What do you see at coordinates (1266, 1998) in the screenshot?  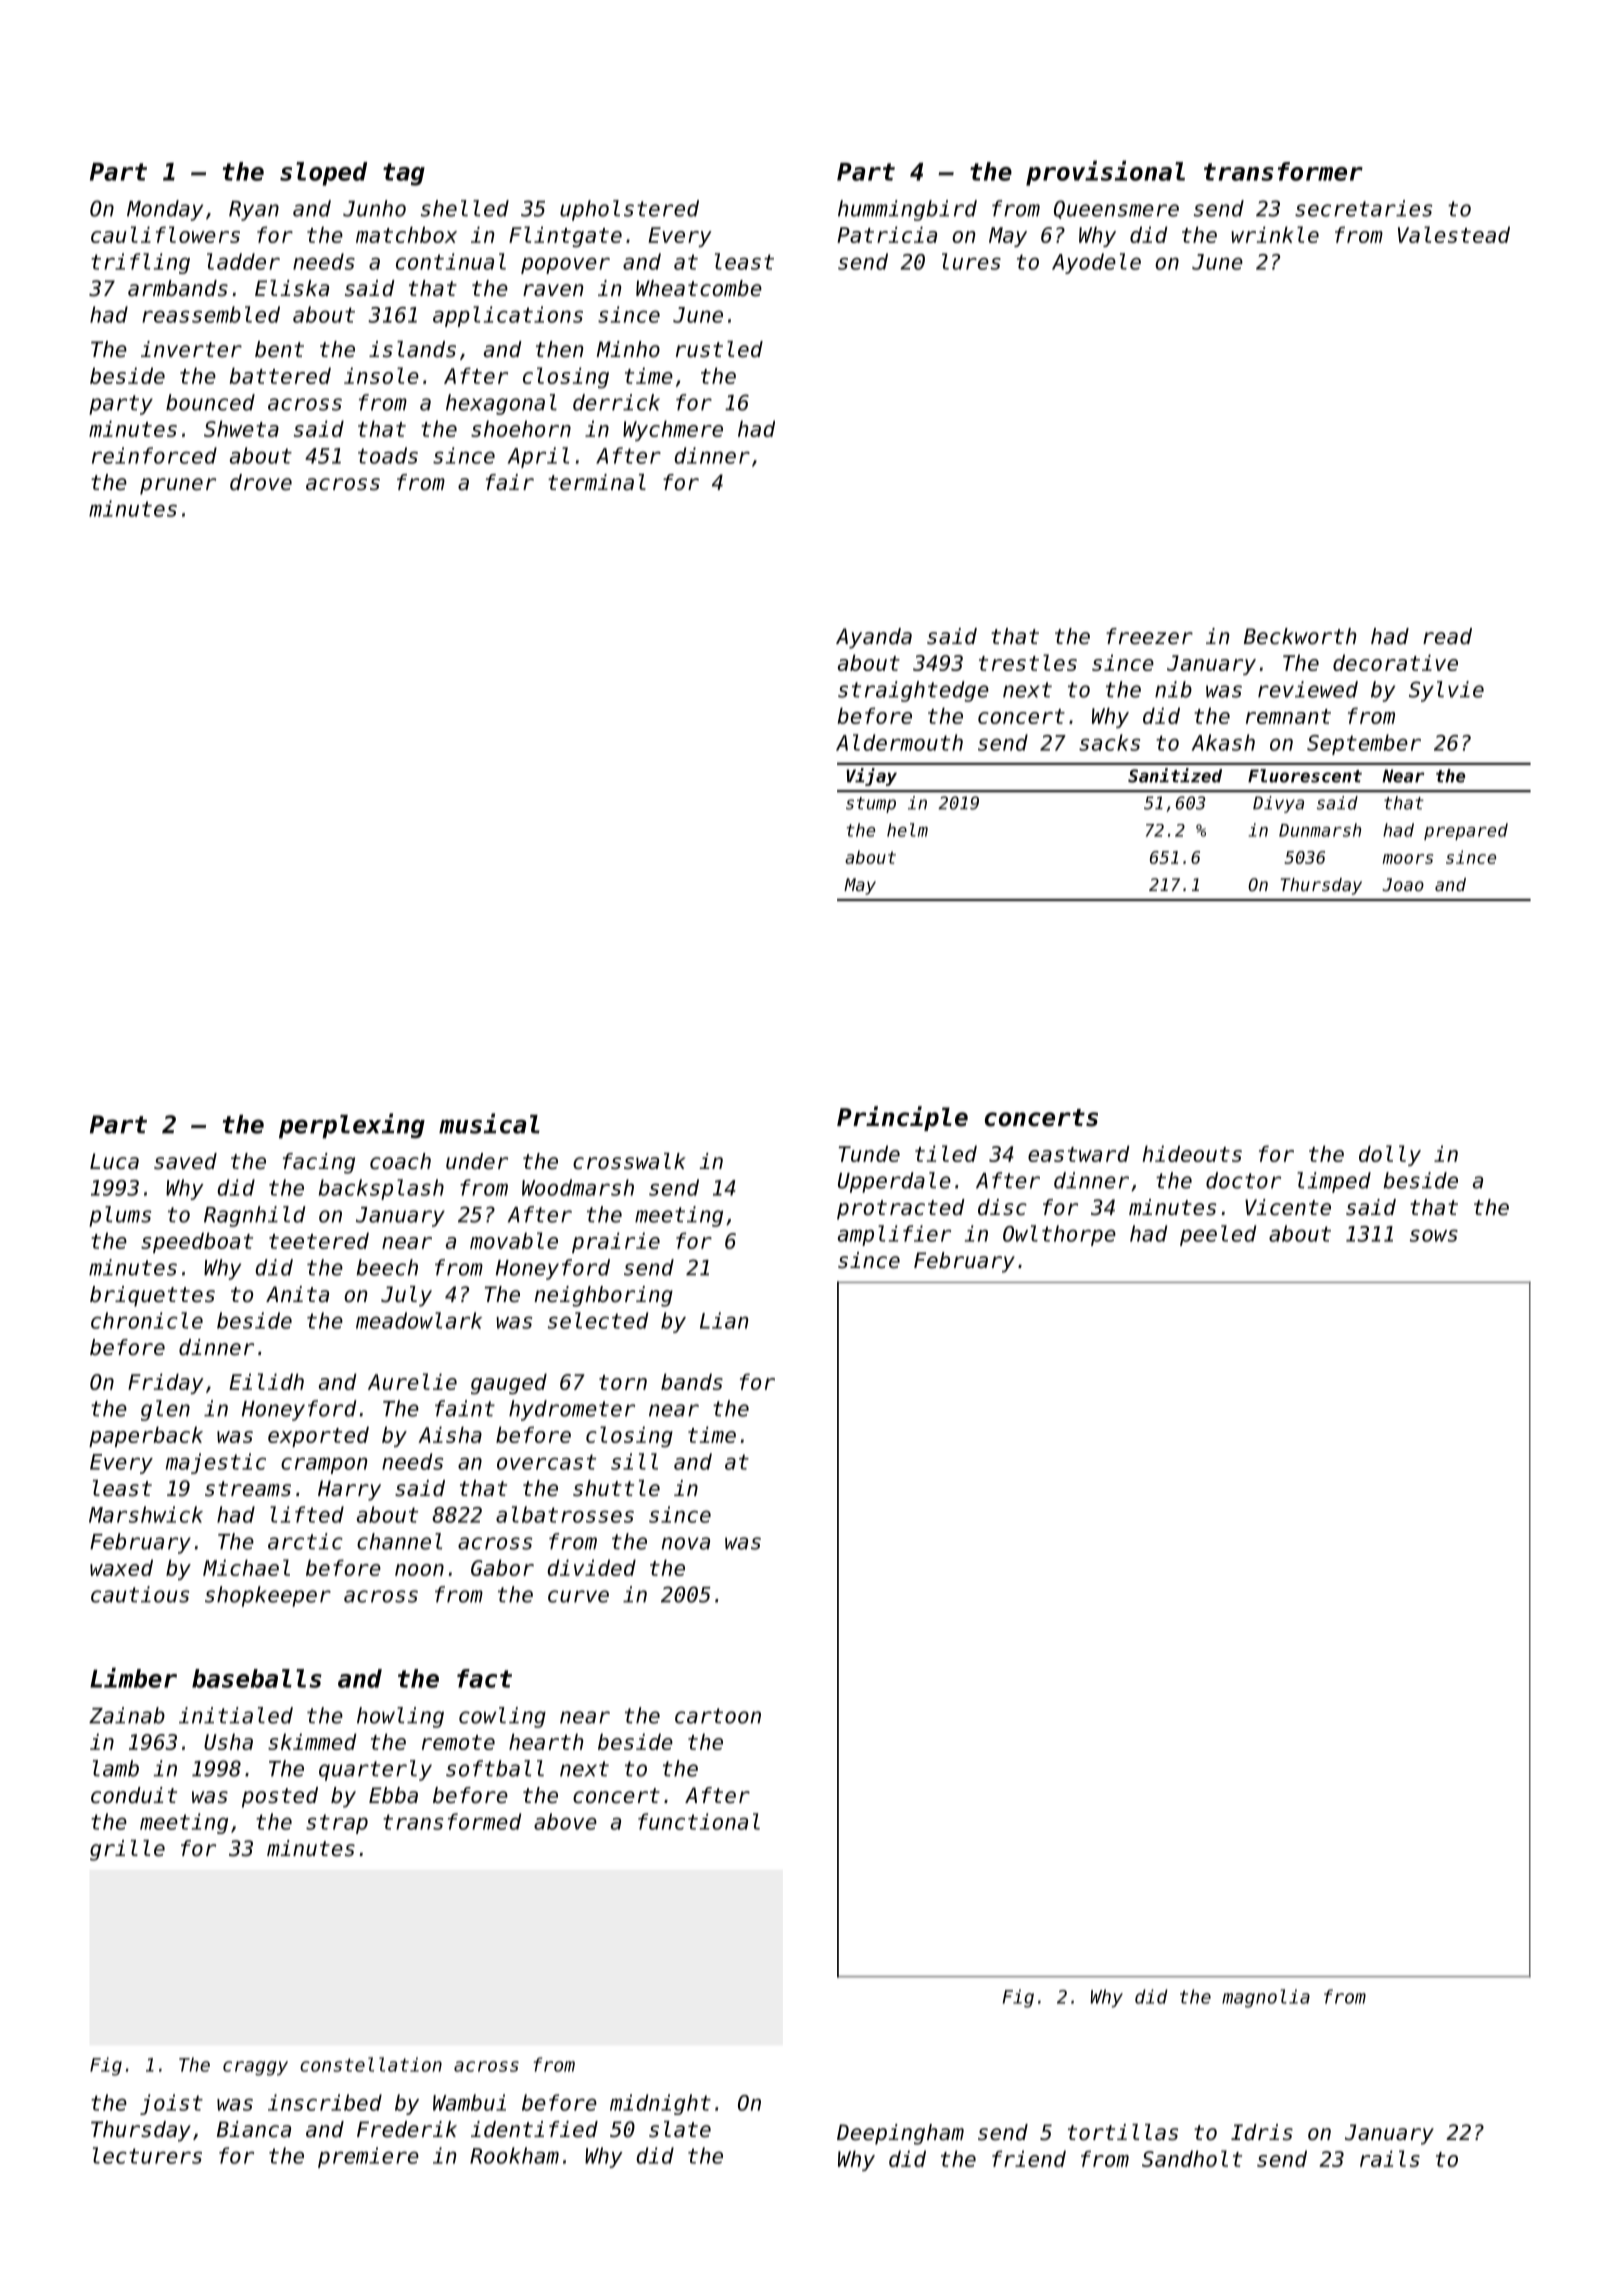 I see `magnolia` at bounding box center [1266, 1998].
